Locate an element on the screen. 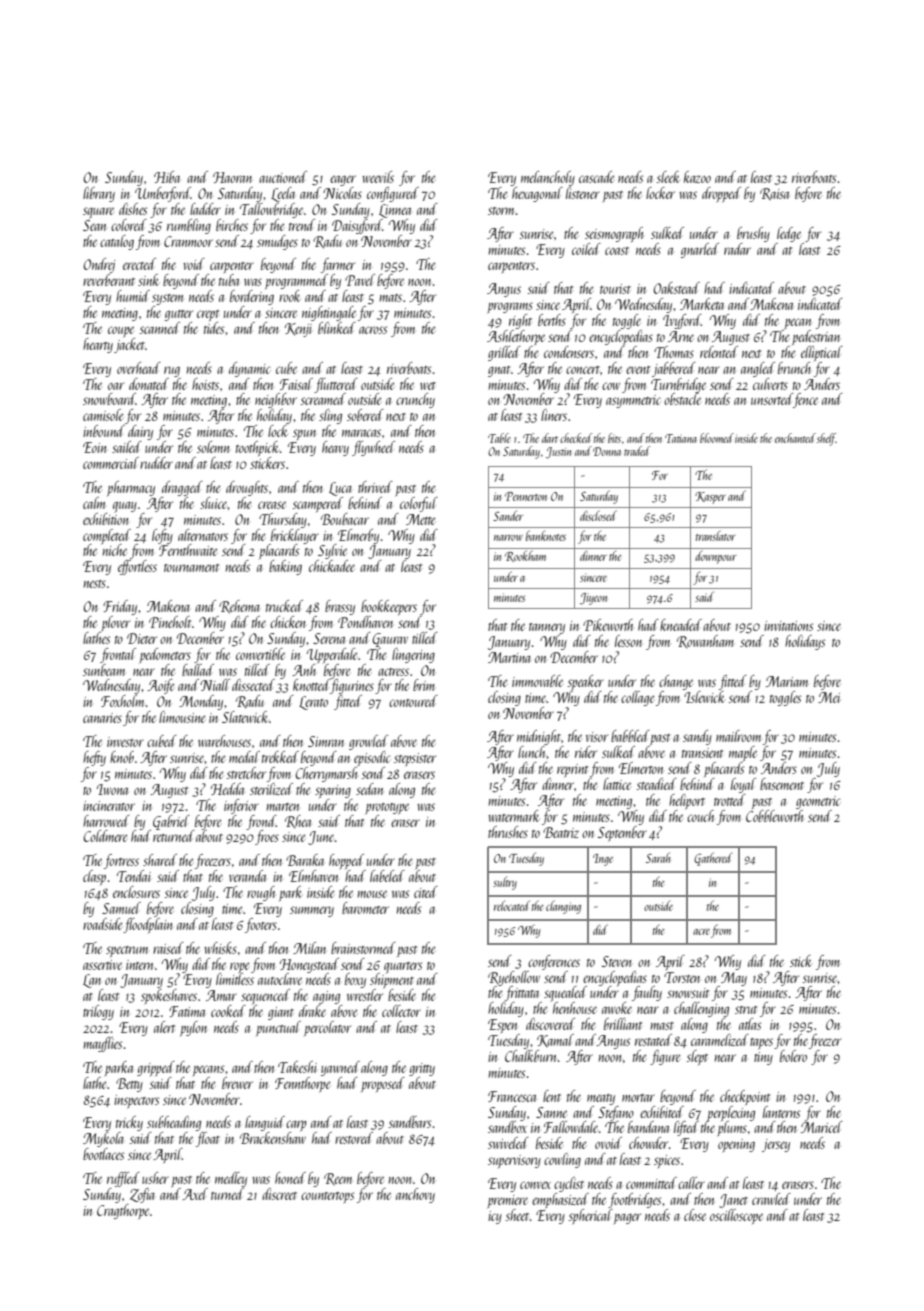  Justin is located at coordinates (558, 453).
